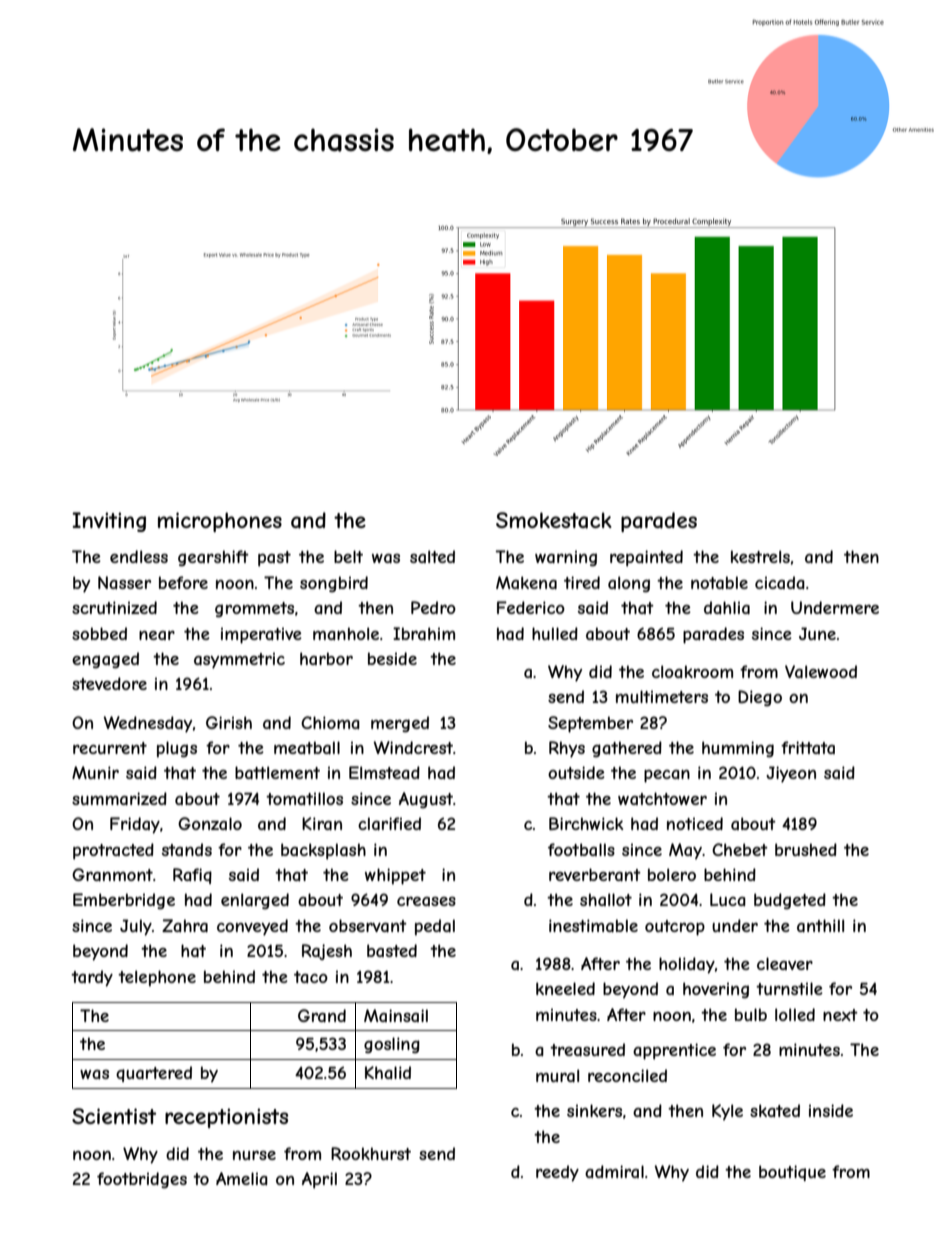  What do you see at coordinates (555, 633) in the image?
I see `hulled` at bounding box center [555, 633].
